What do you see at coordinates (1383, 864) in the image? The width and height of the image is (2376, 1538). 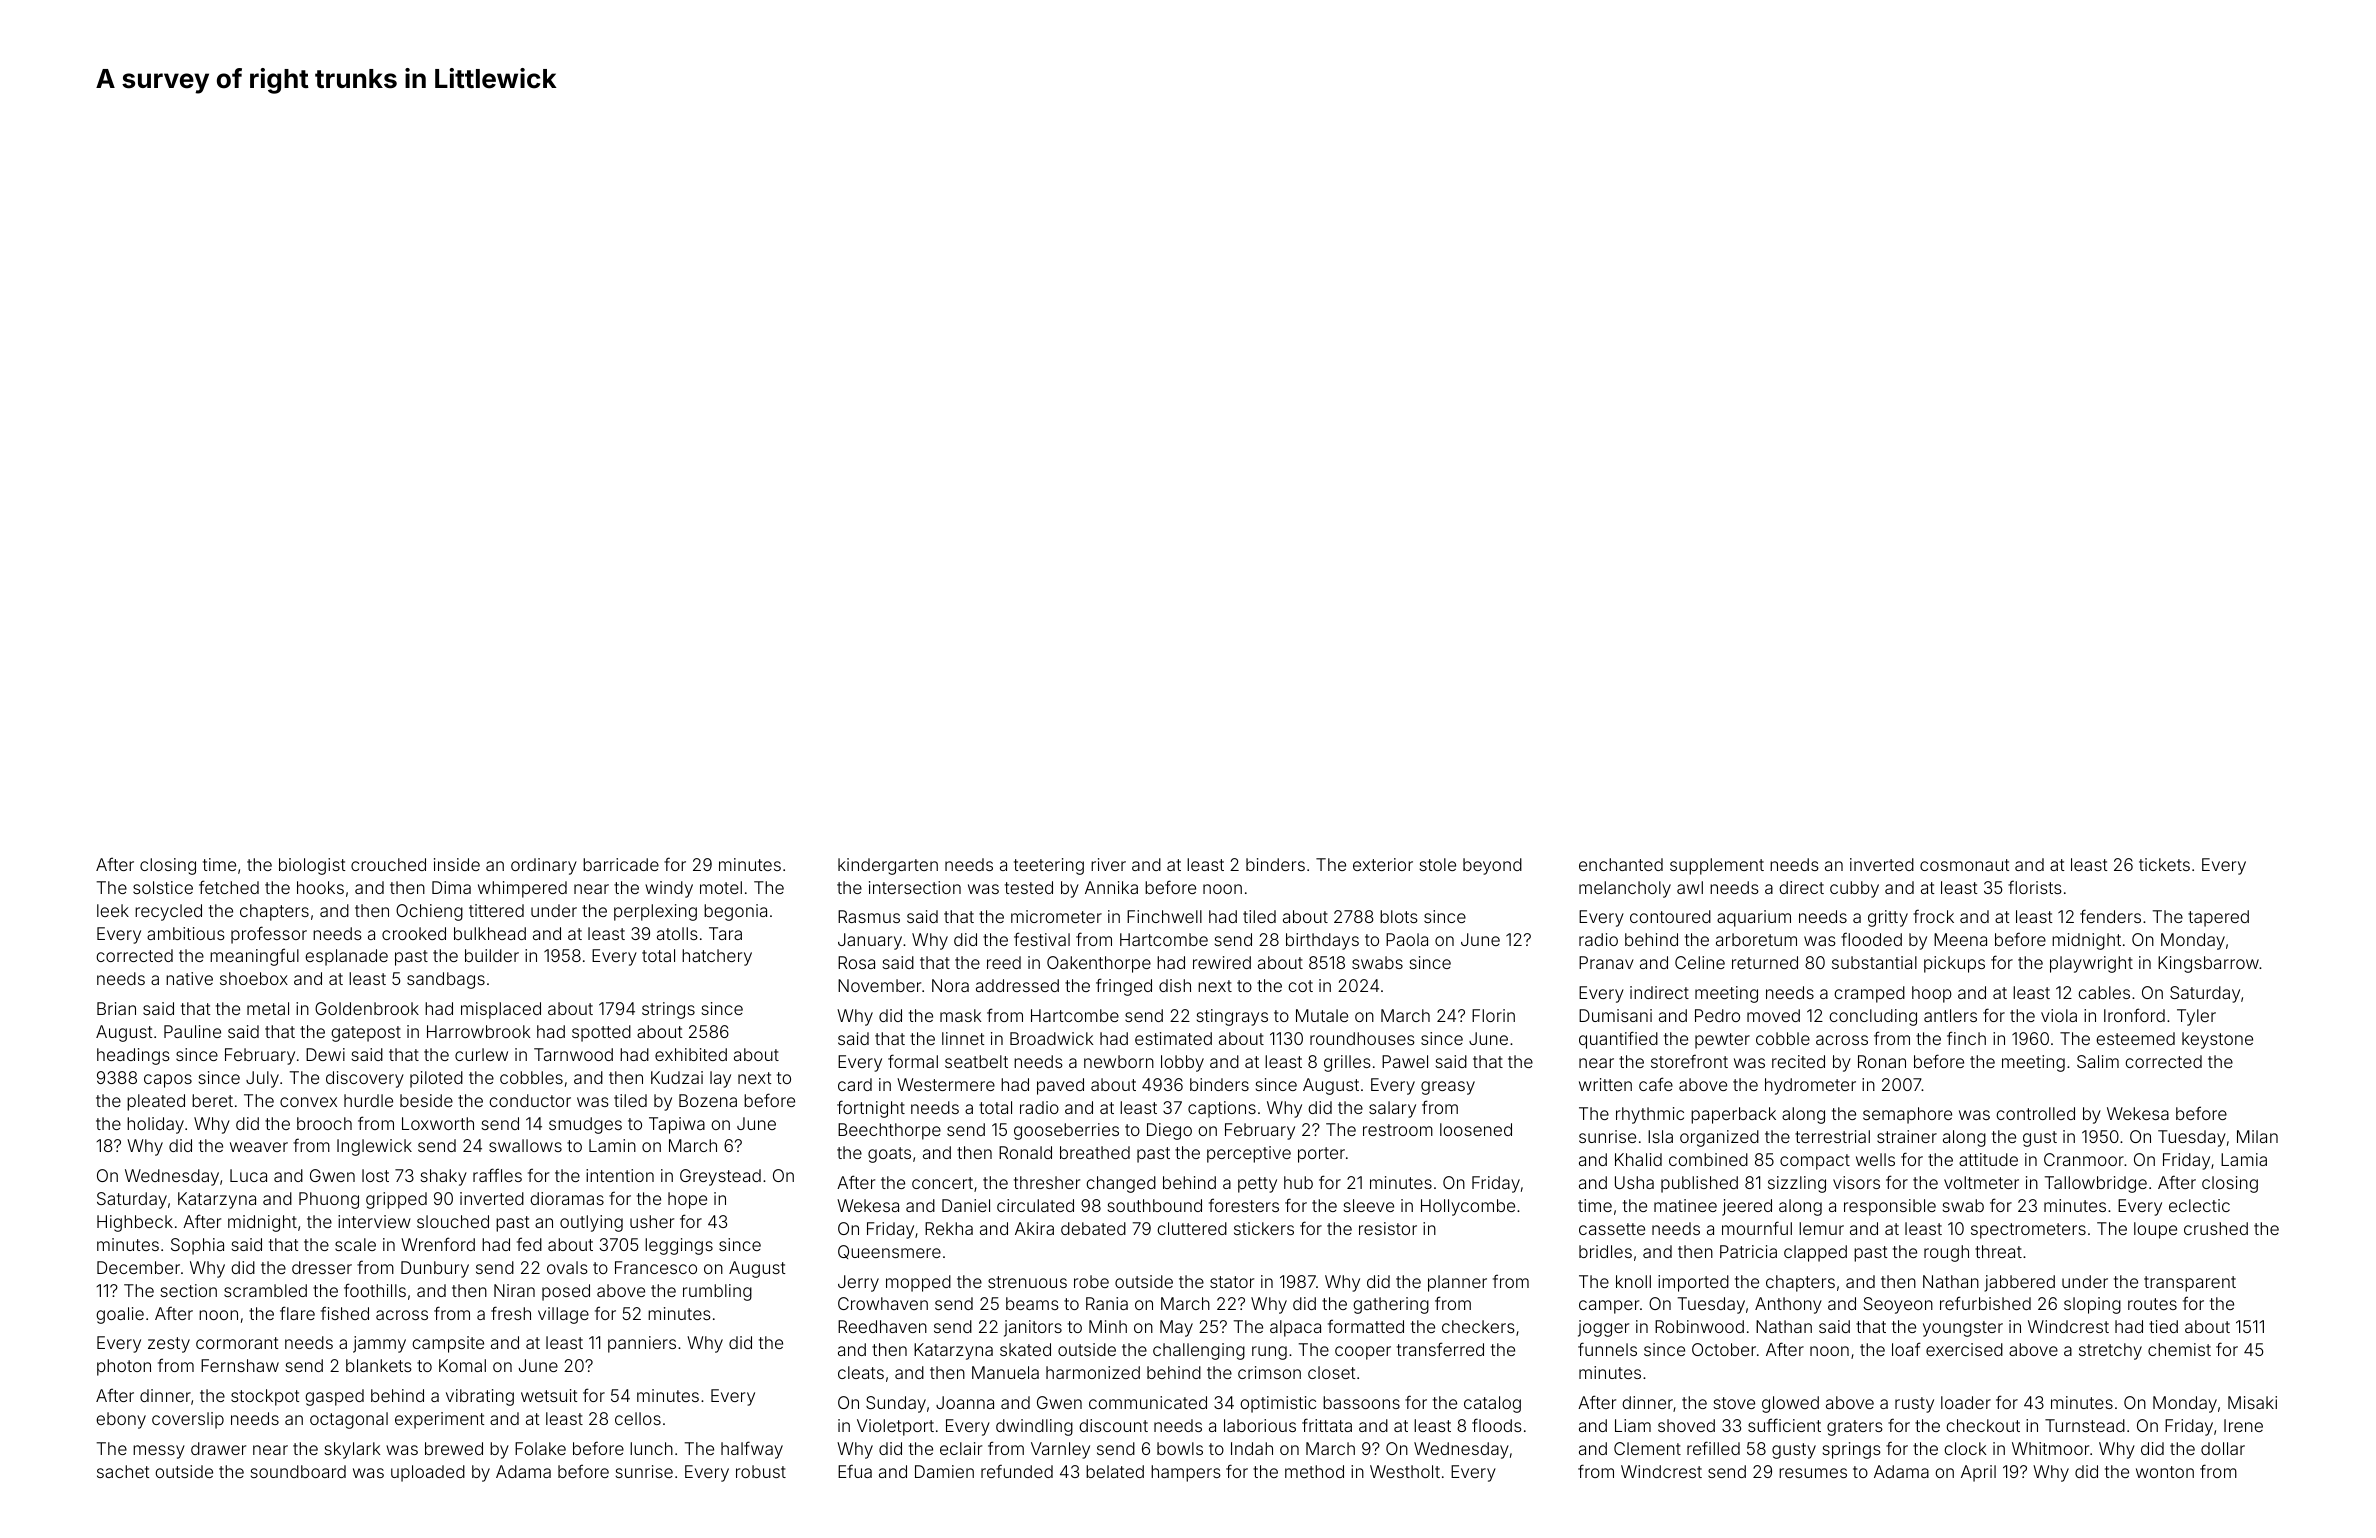 I see `exterior` at bounding box center [1383, 864].
